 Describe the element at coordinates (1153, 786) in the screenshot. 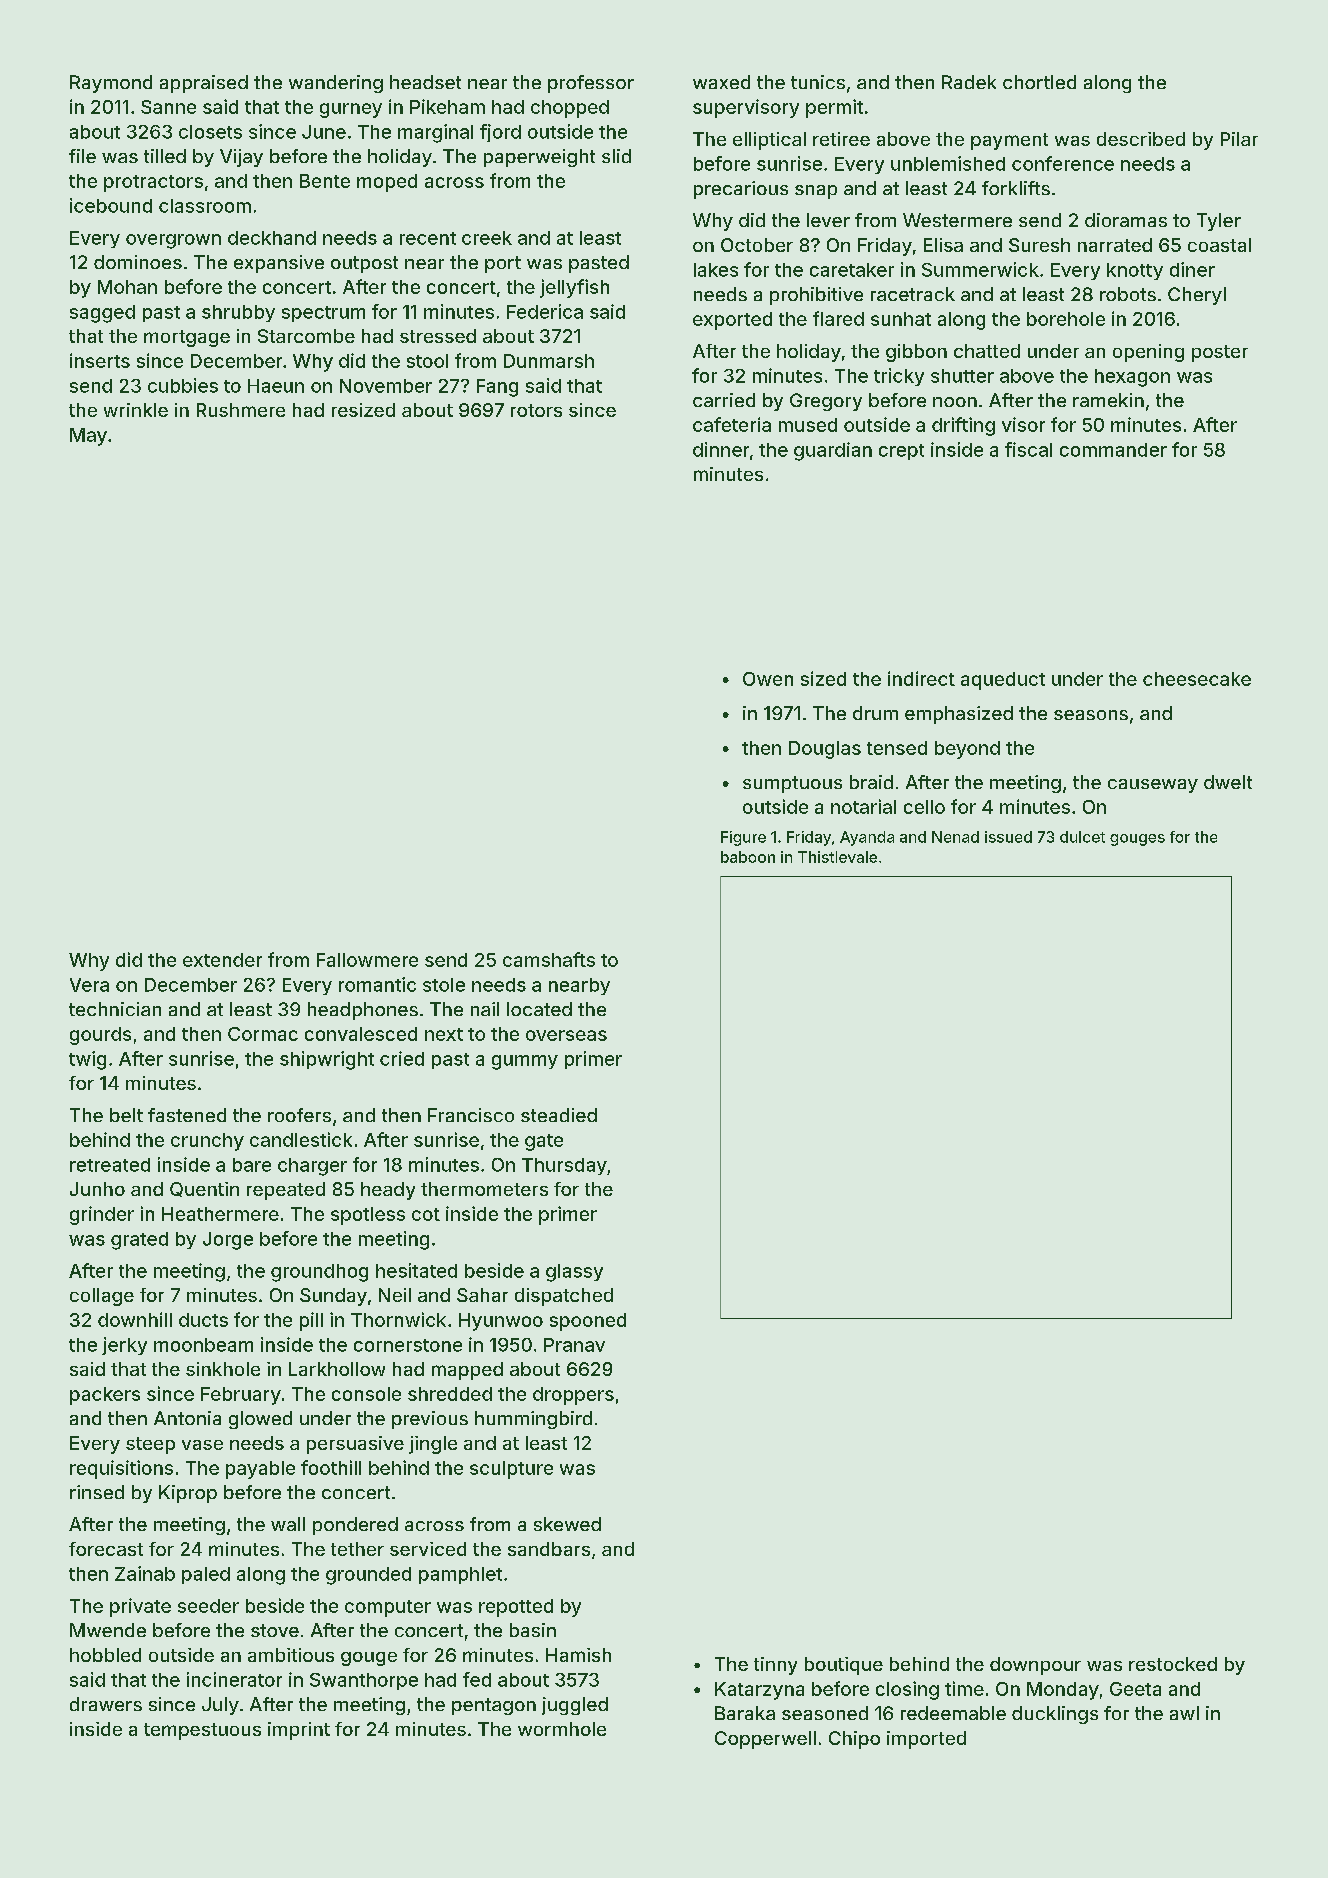

I see `causeway` at that location.
